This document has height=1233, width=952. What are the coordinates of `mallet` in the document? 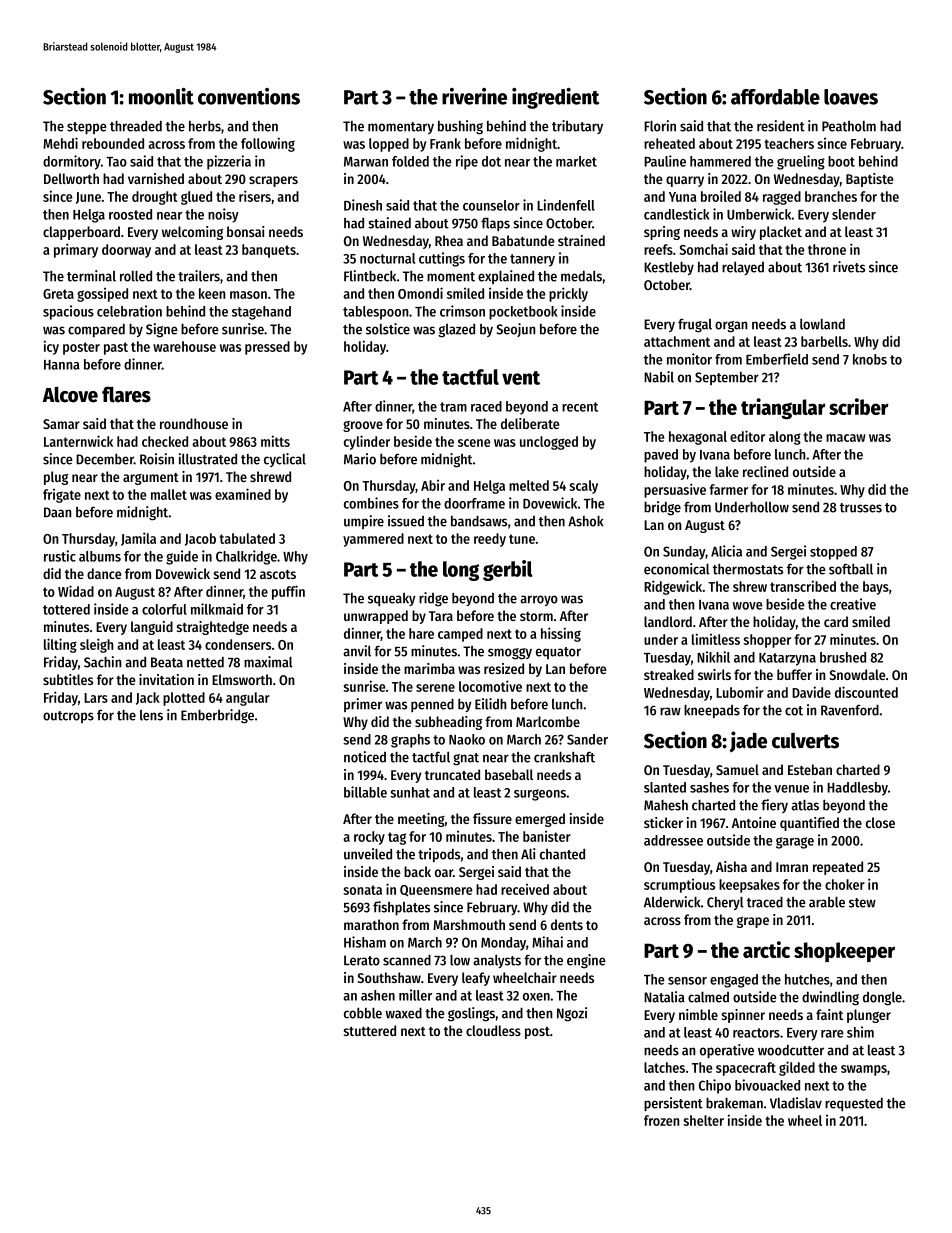 It's located at (169, 494).
